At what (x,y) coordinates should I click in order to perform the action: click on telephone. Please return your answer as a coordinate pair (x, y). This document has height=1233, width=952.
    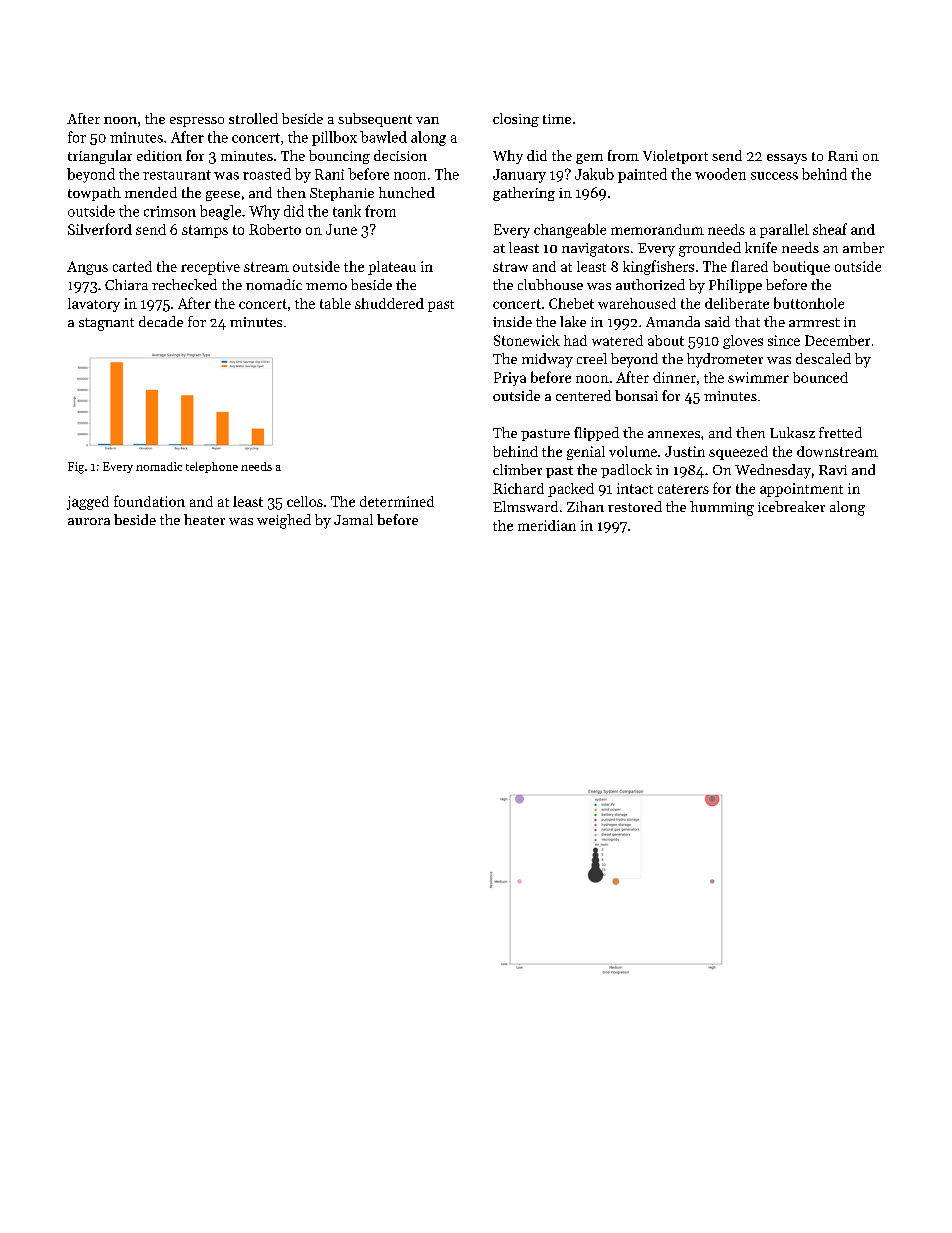
    Looking at the image, I should click on (212, 467).
